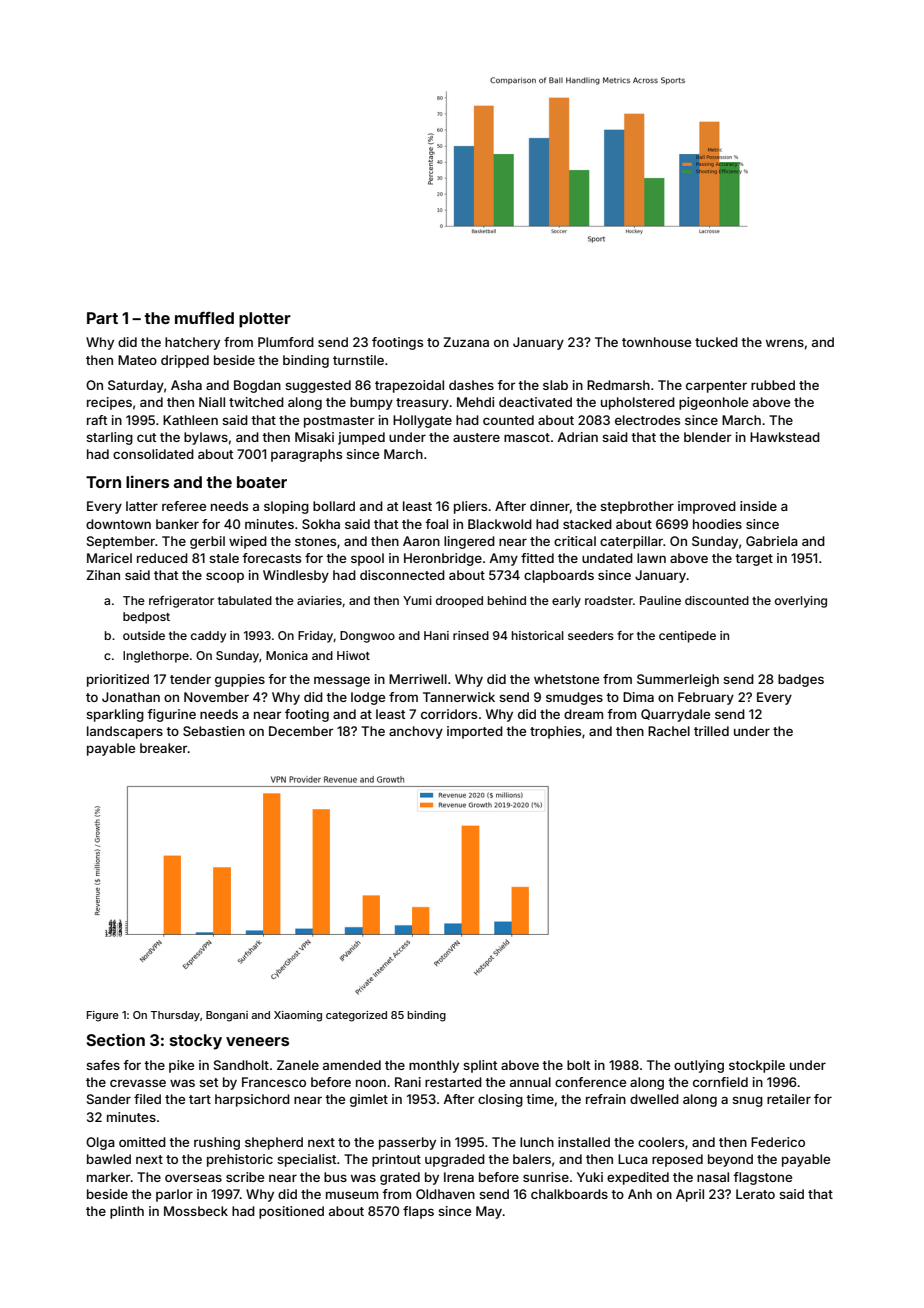  I want to click on outlying, so click(699, 1066).
